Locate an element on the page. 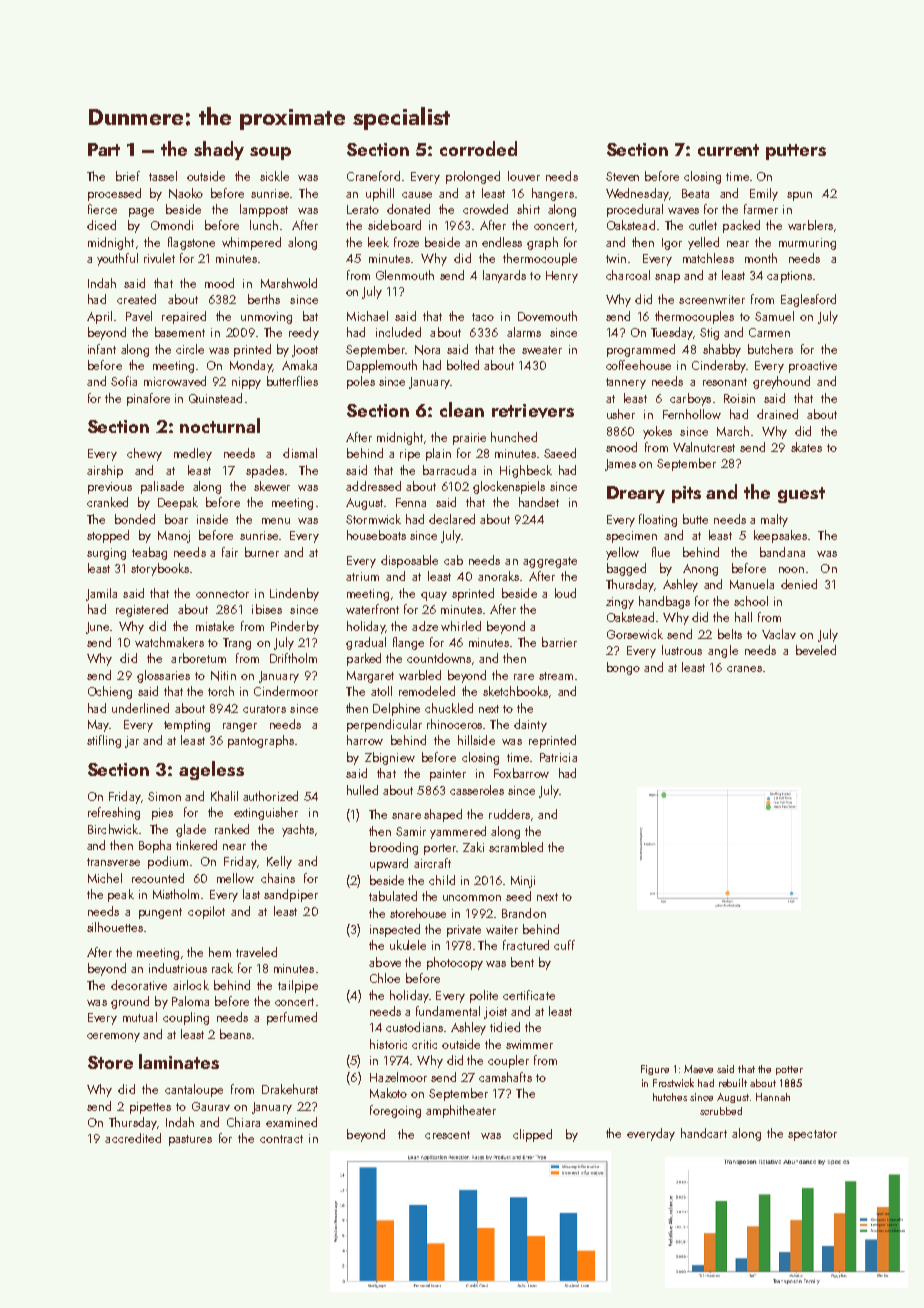  contract is located at coordinates (281, 1139).
